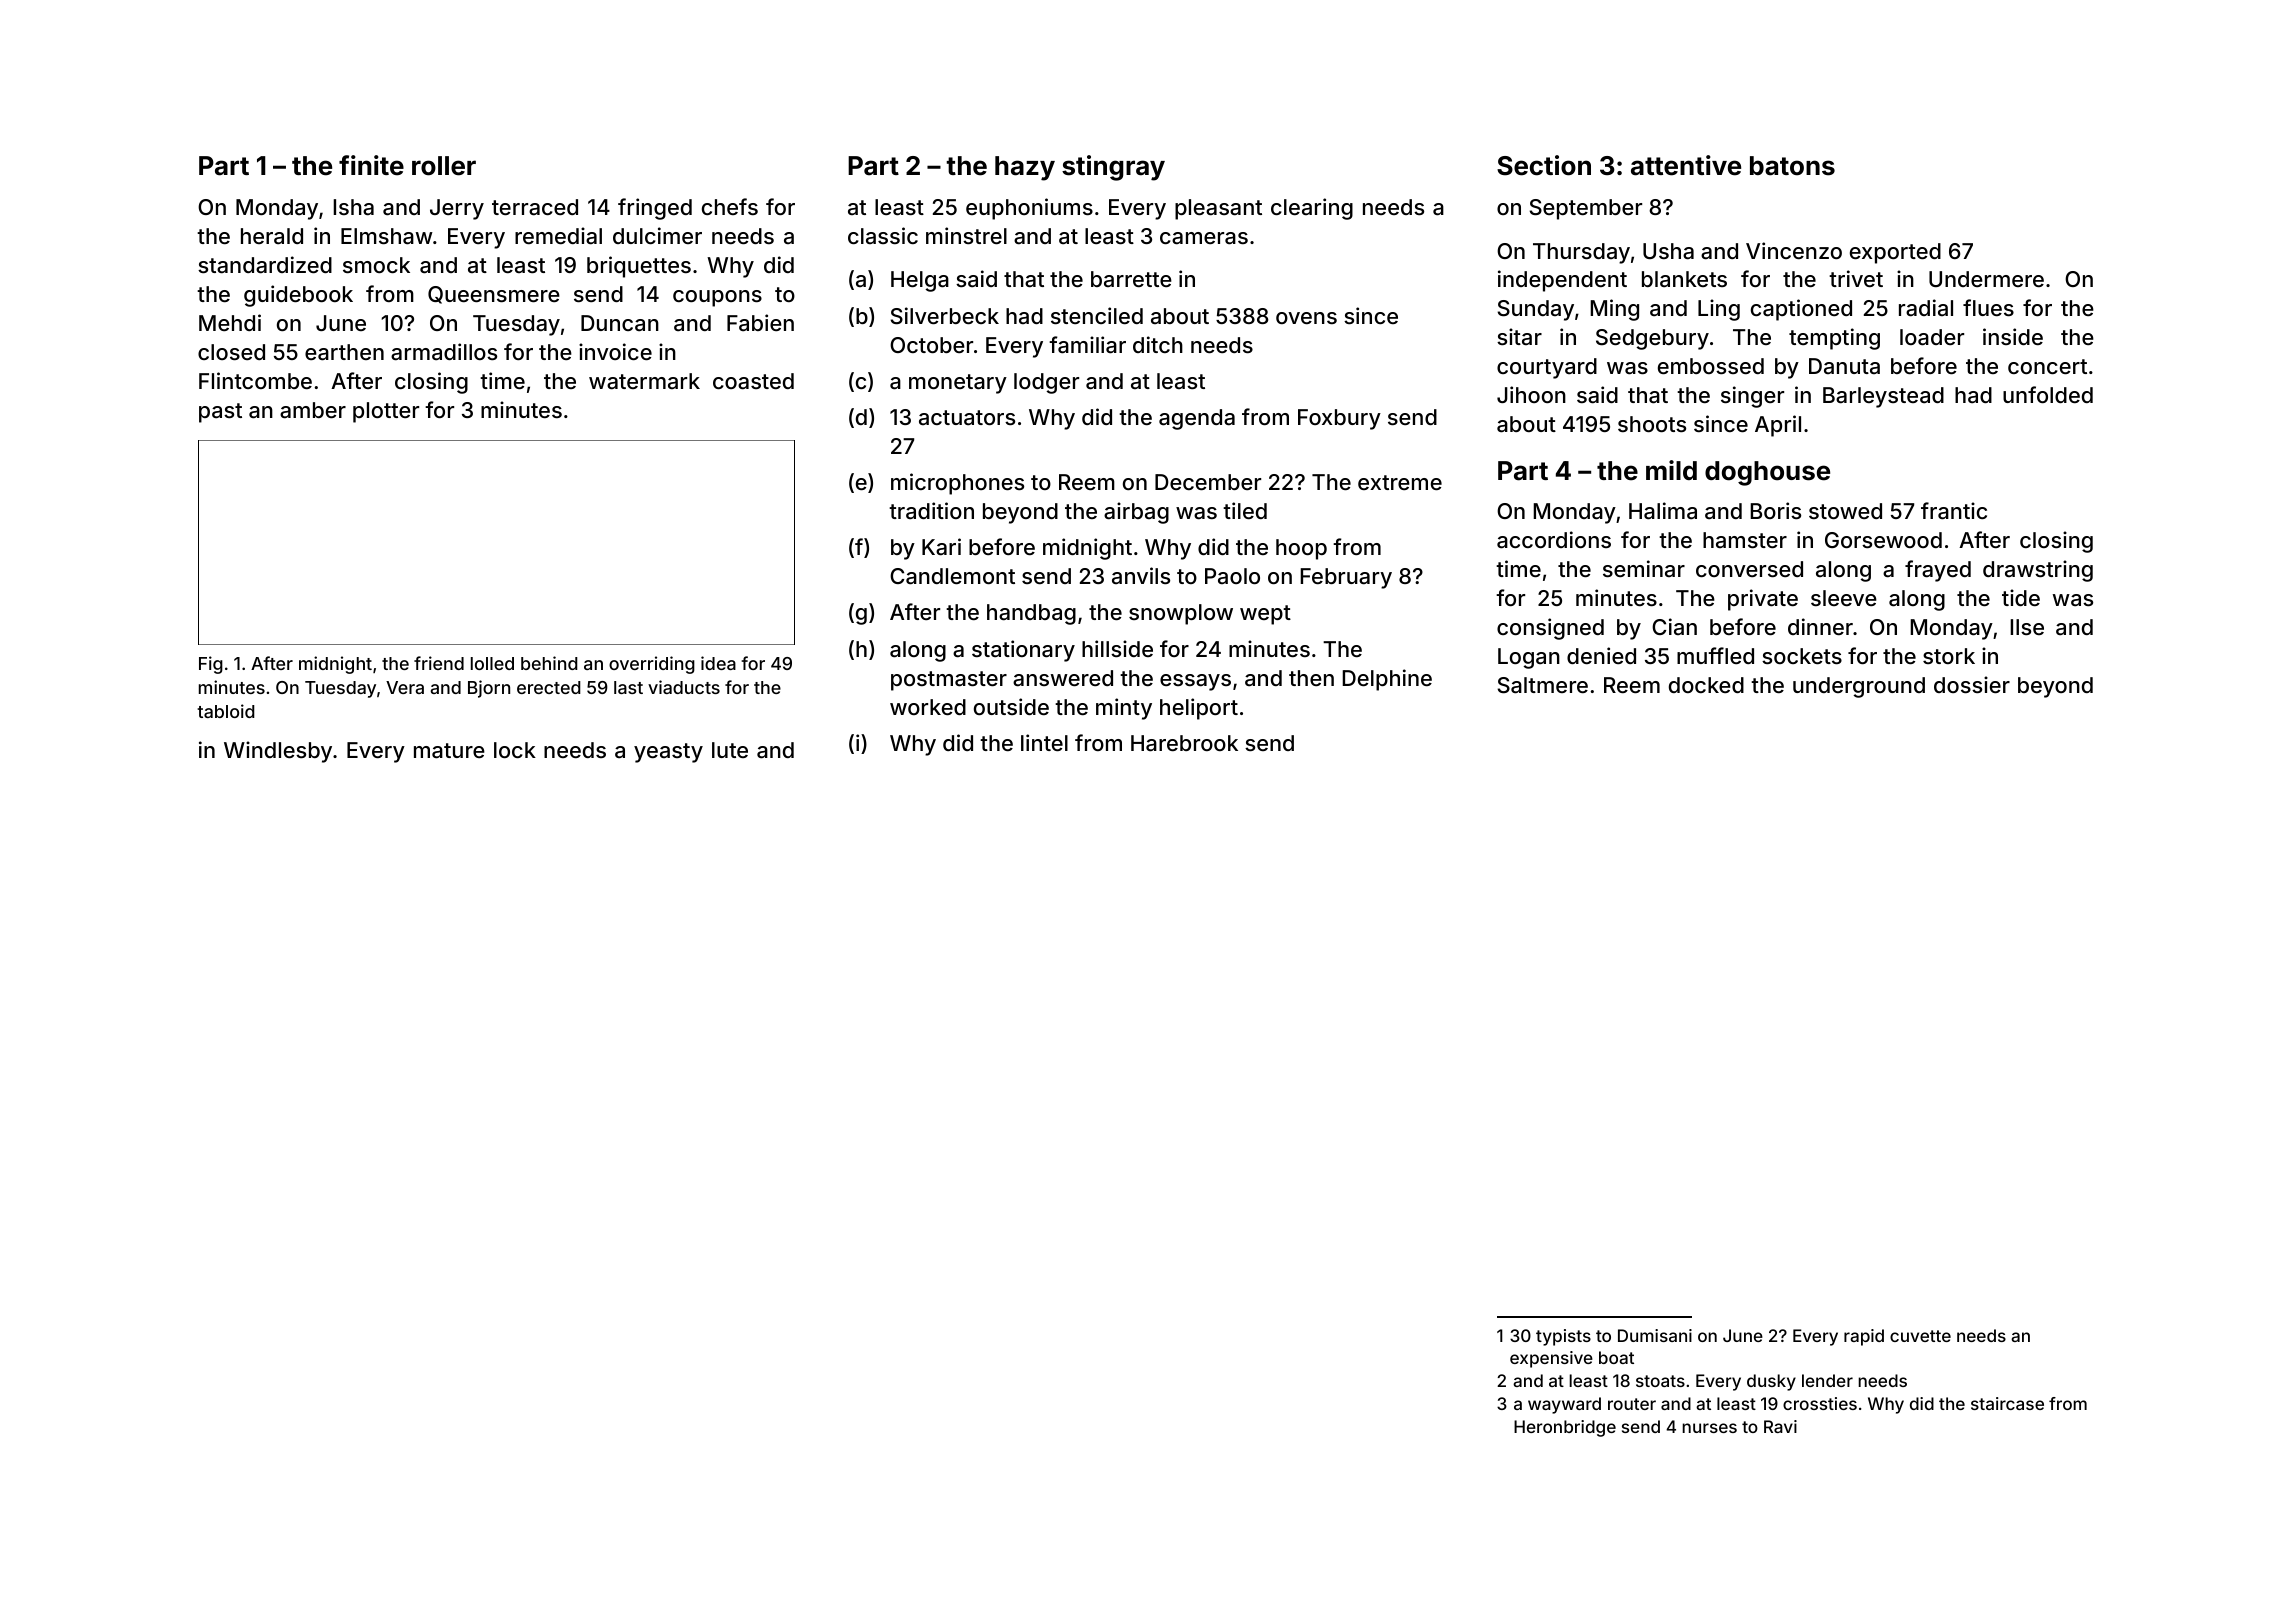 The width and height of the image is (2292, 1620). Describe the element at coordinates (1794, 250) in the image. I see `Vincenzo` at that location.
